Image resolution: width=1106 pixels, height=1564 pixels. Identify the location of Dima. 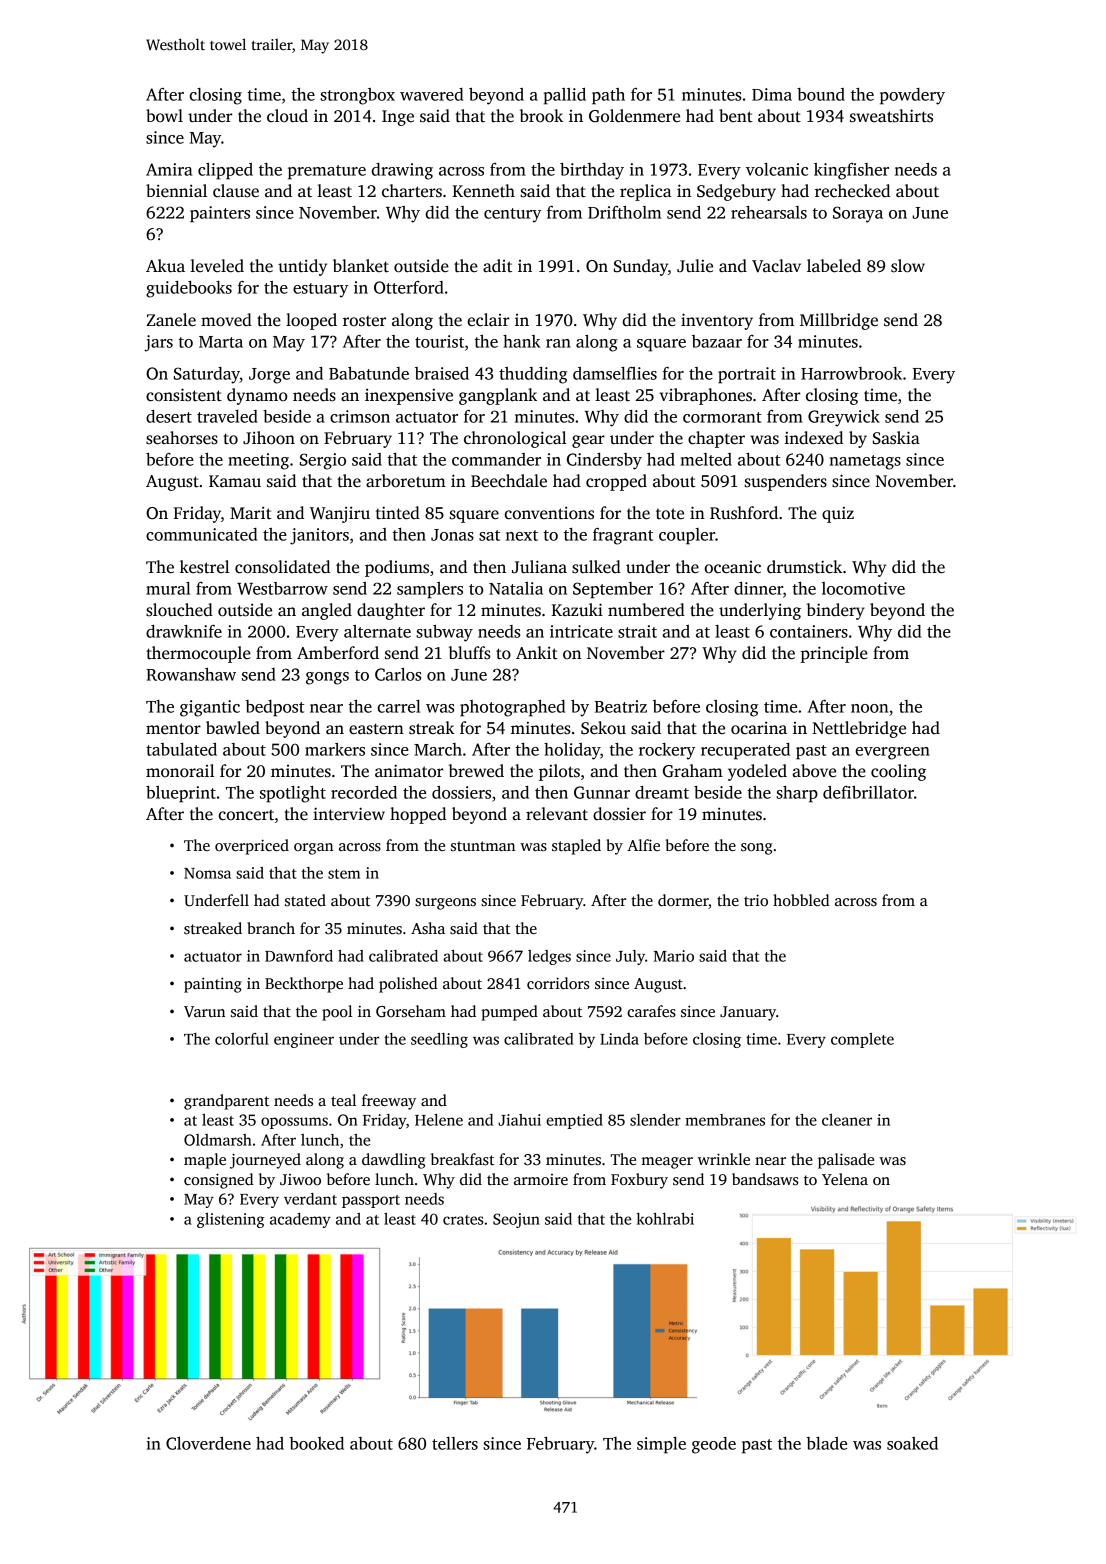
(772, 94).
